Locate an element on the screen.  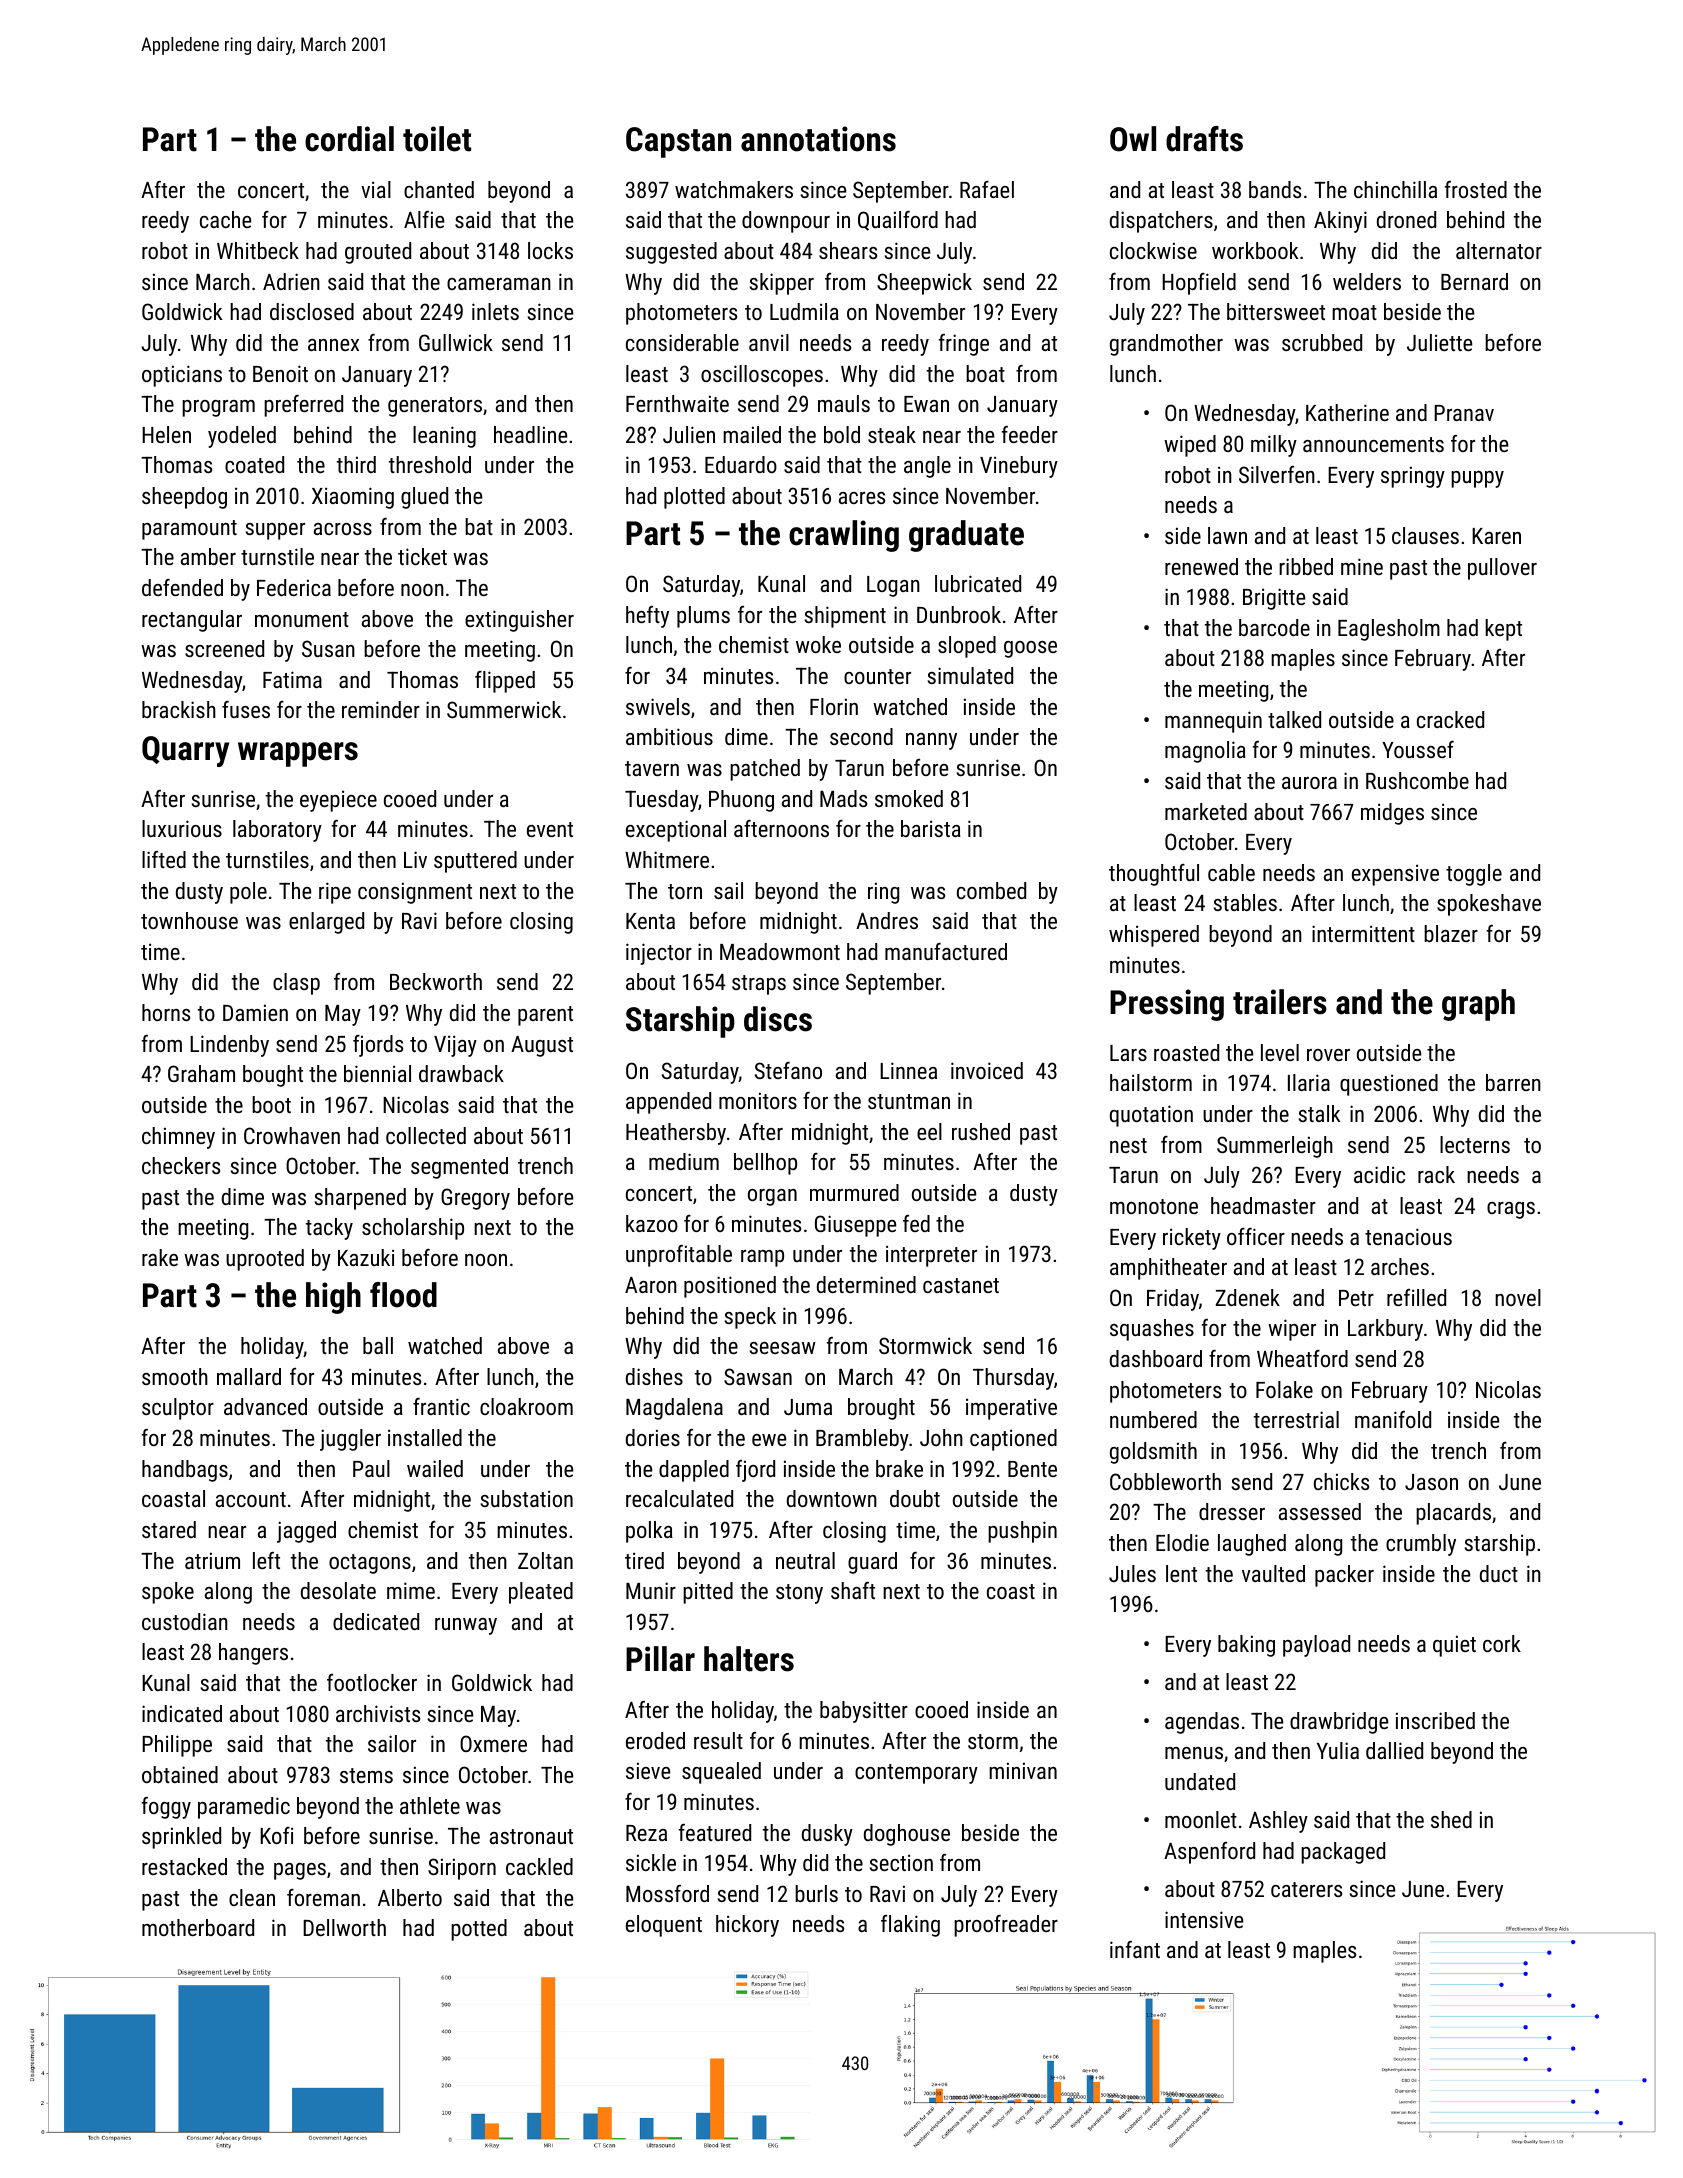
archivists is located at coordinates (378, 1713).
